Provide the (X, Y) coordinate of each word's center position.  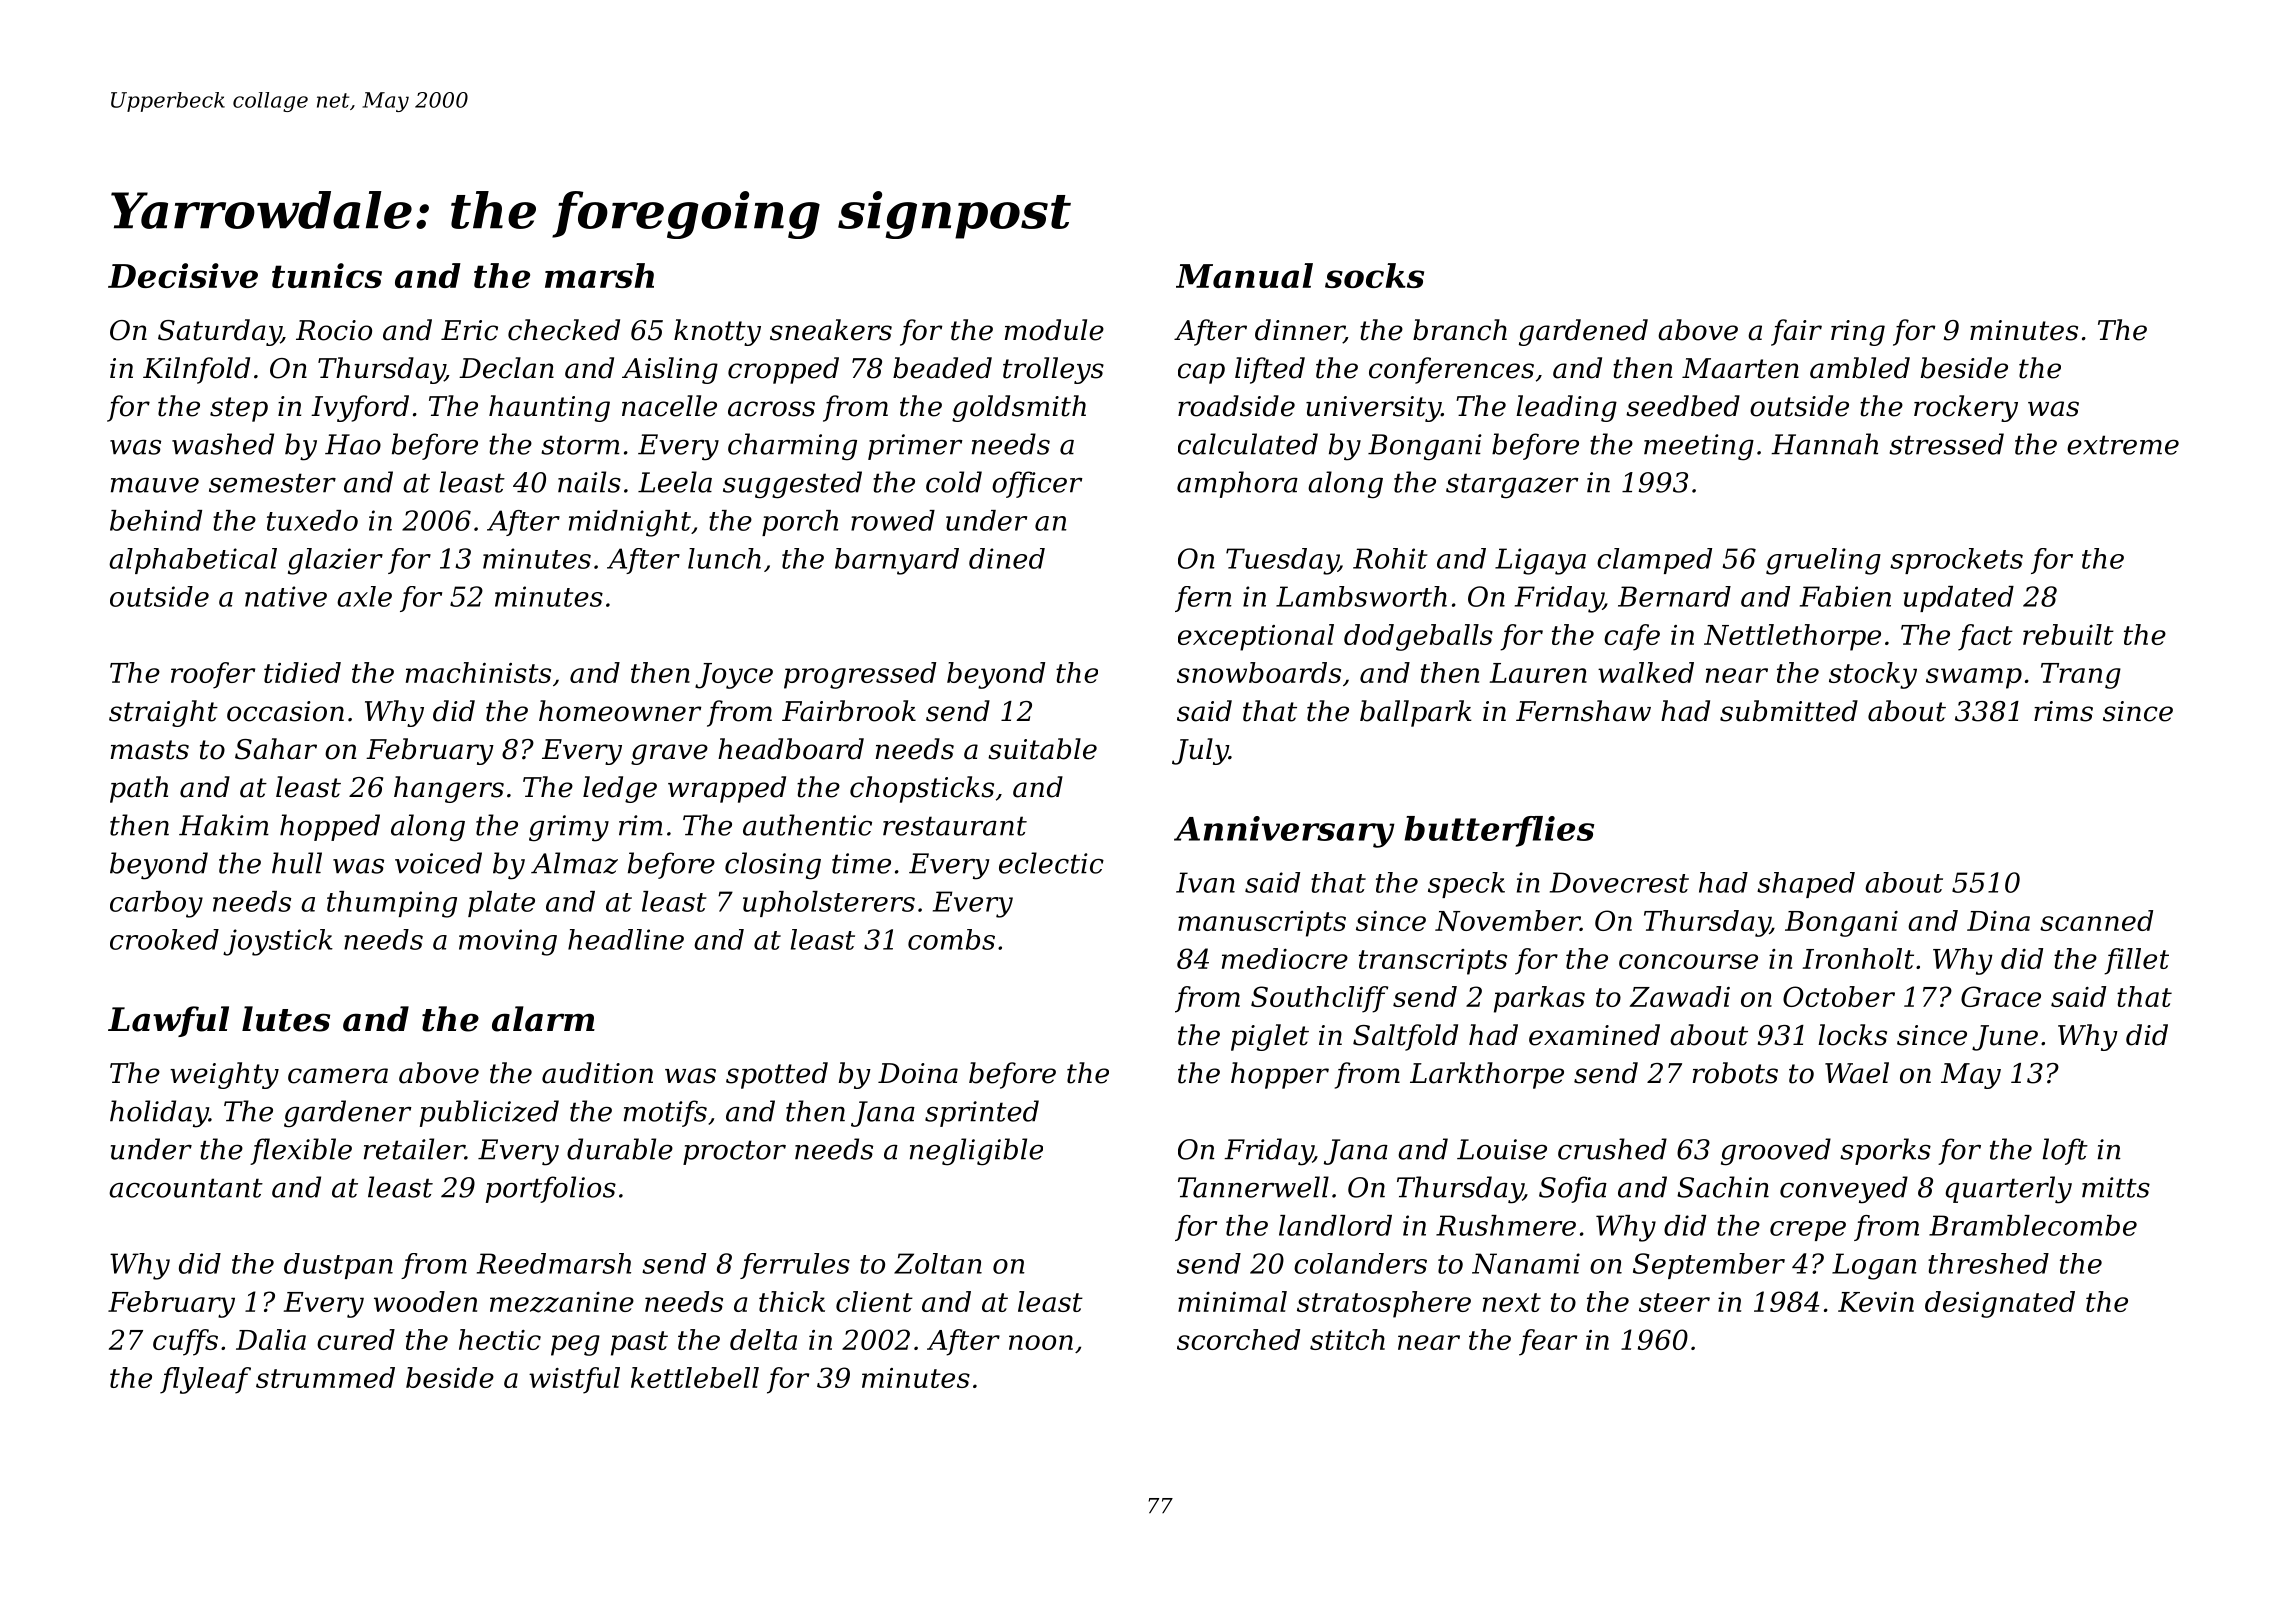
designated (2000, 1304)
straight (163, 713)
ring (1858, 333)
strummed (325, 1377)
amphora (1237, 484)
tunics (327, 275)
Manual (1244, 275)
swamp (1974, 678)
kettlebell (695, 1377)
